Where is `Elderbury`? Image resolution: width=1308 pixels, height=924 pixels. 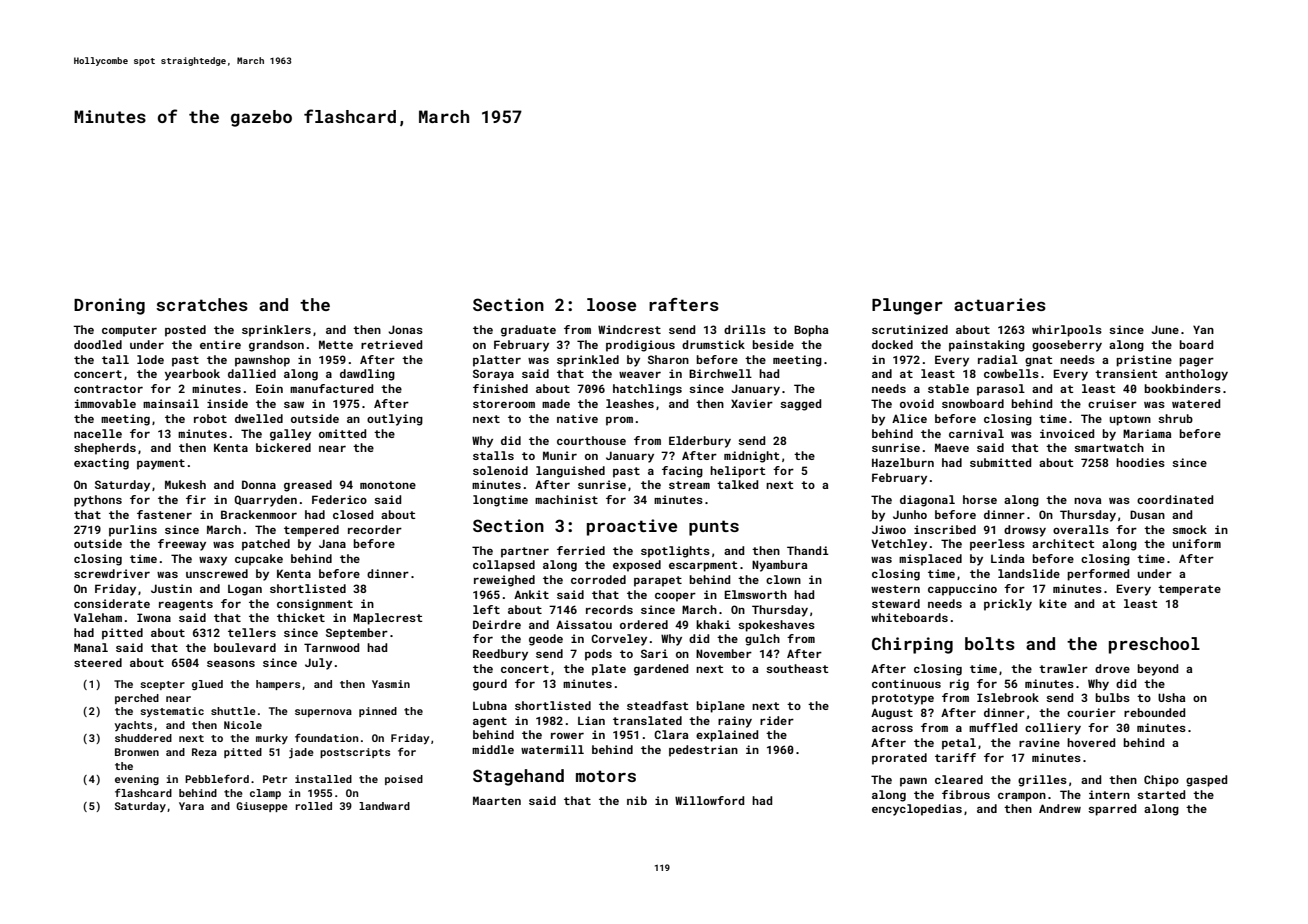 Elderbury is located at coordinates (700, 442).
